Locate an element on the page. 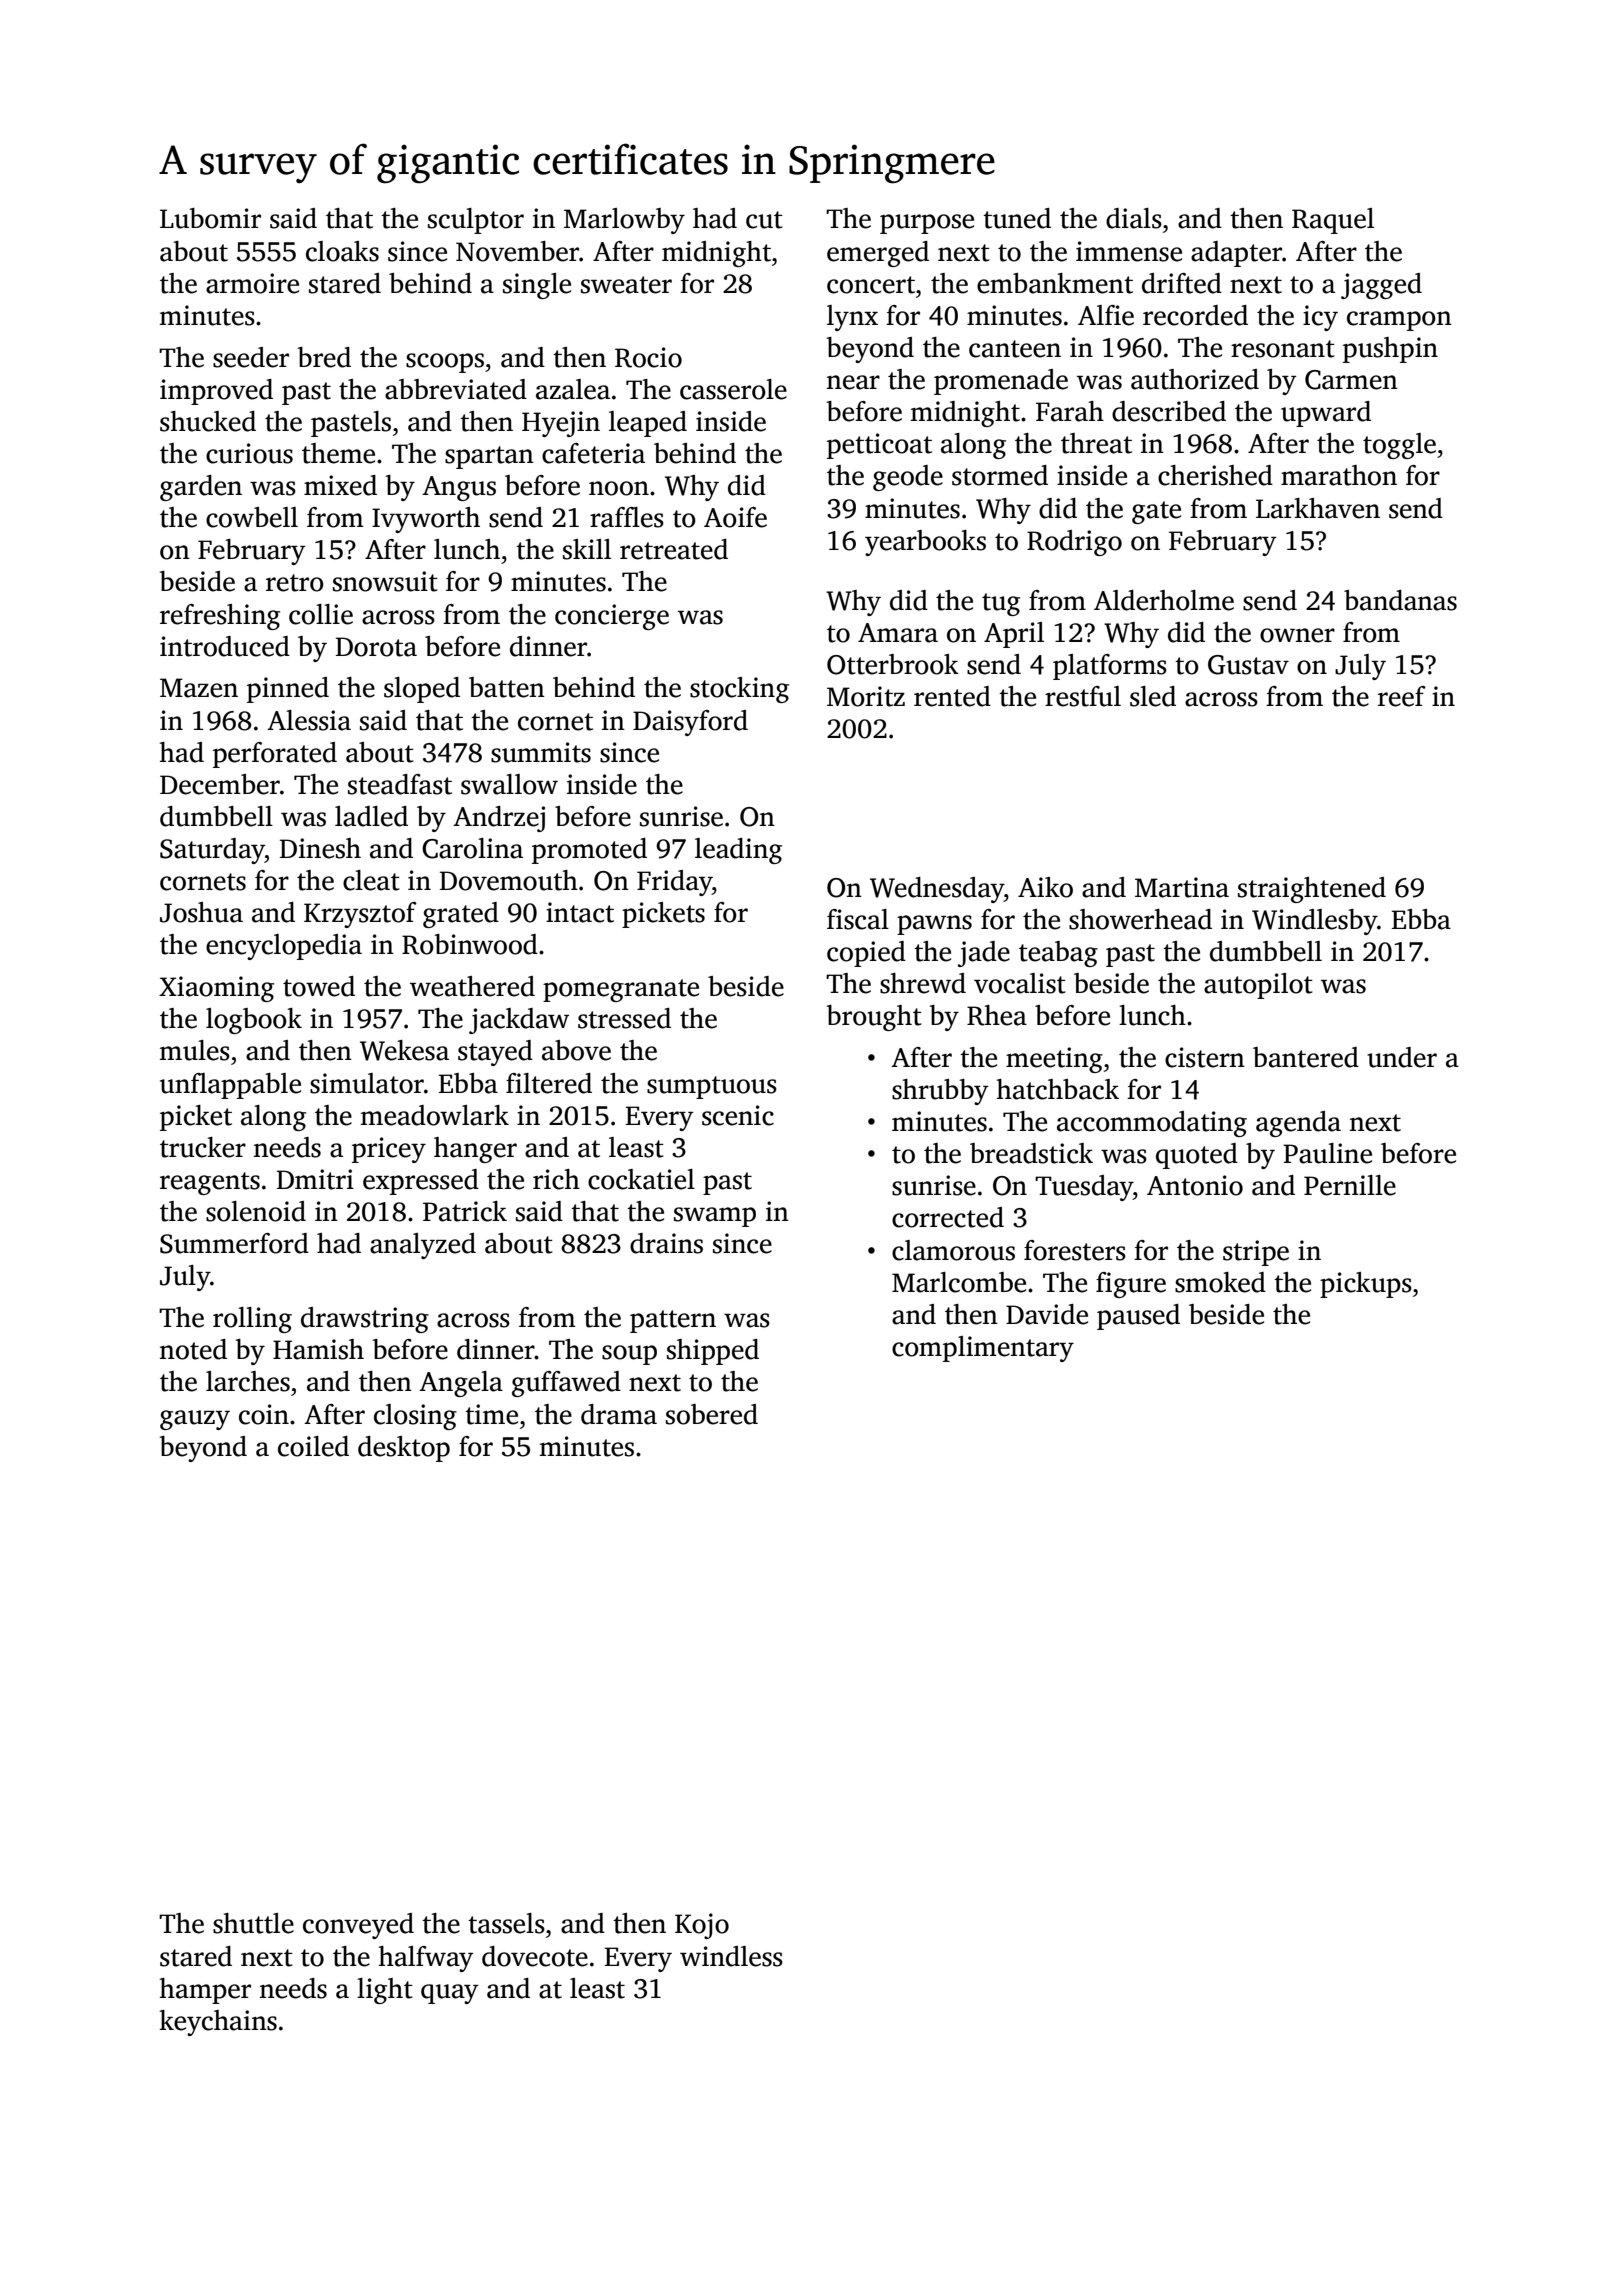  pinned is located at coordinates (288, 690).
